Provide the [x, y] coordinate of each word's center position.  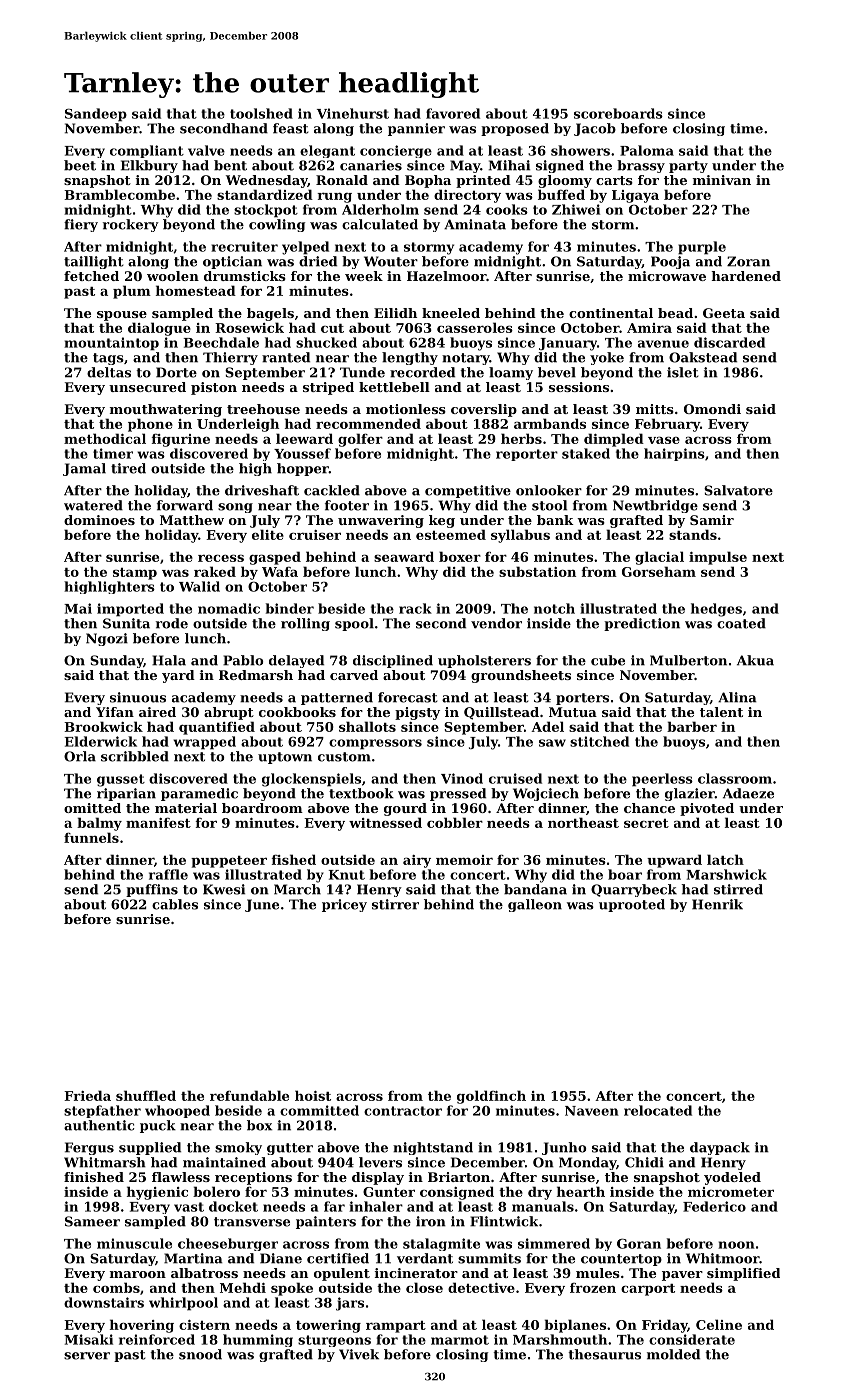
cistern [204, 1325]
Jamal [84, 469]
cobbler [455, 822]
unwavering [381, 521]
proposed [515, 129]
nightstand [433, 1148]
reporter [527, 455]
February [667, 425]
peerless [662, 780]
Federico [714, 1206]
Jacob [595, 129]
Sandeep [96, 115]
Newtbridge [655, 506]
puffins [152, 890]
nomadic [229, 608]
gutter [290, 1149]
